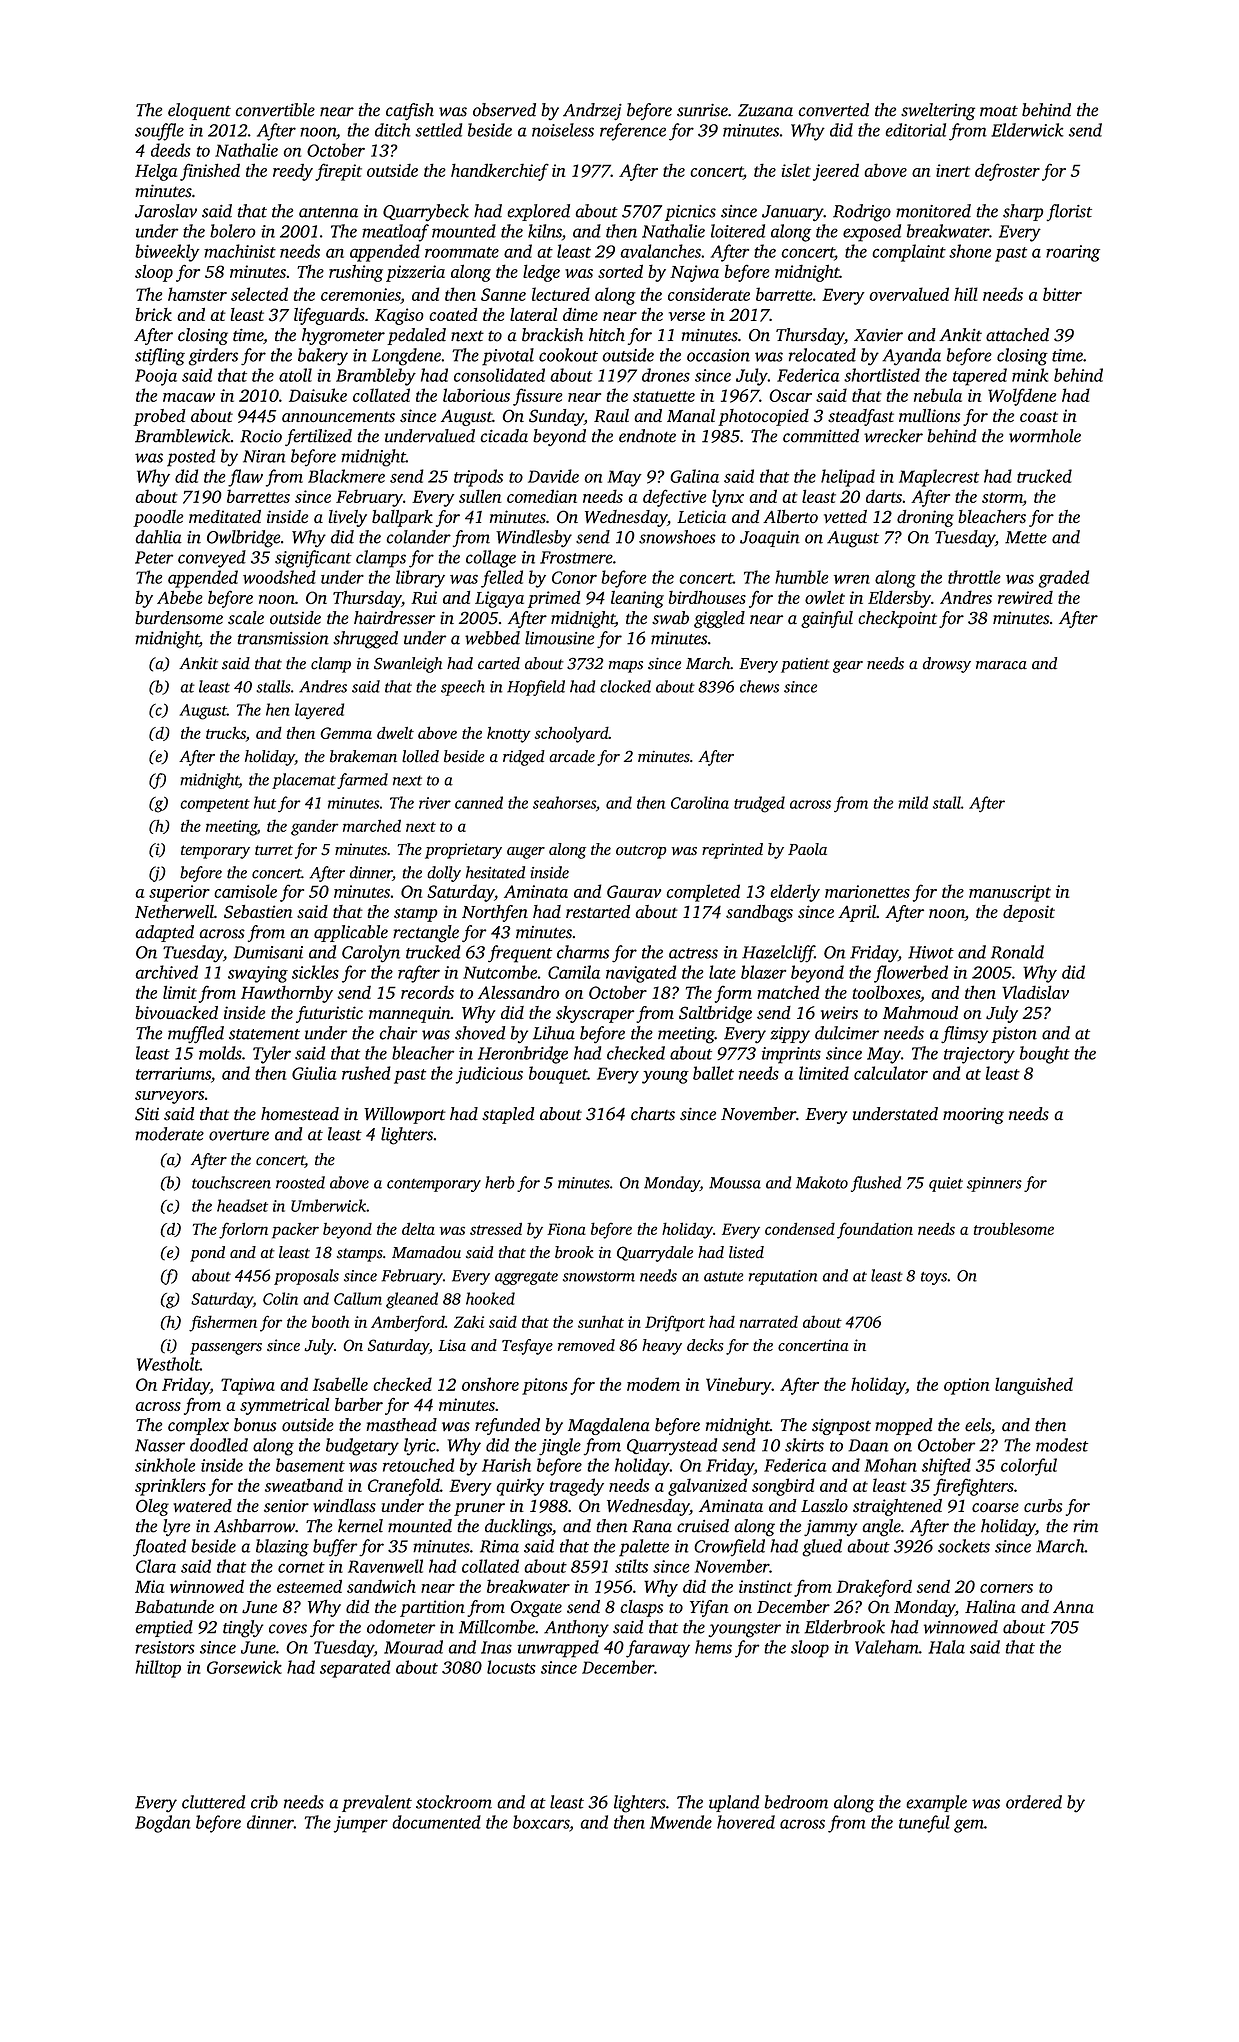 Image resolution: width=1239 pixels, height=2042 pixels. What do you see at coordinates (765, 110) in the screenshot?
I see `Zuzana` at bounding box center [765, 110].
